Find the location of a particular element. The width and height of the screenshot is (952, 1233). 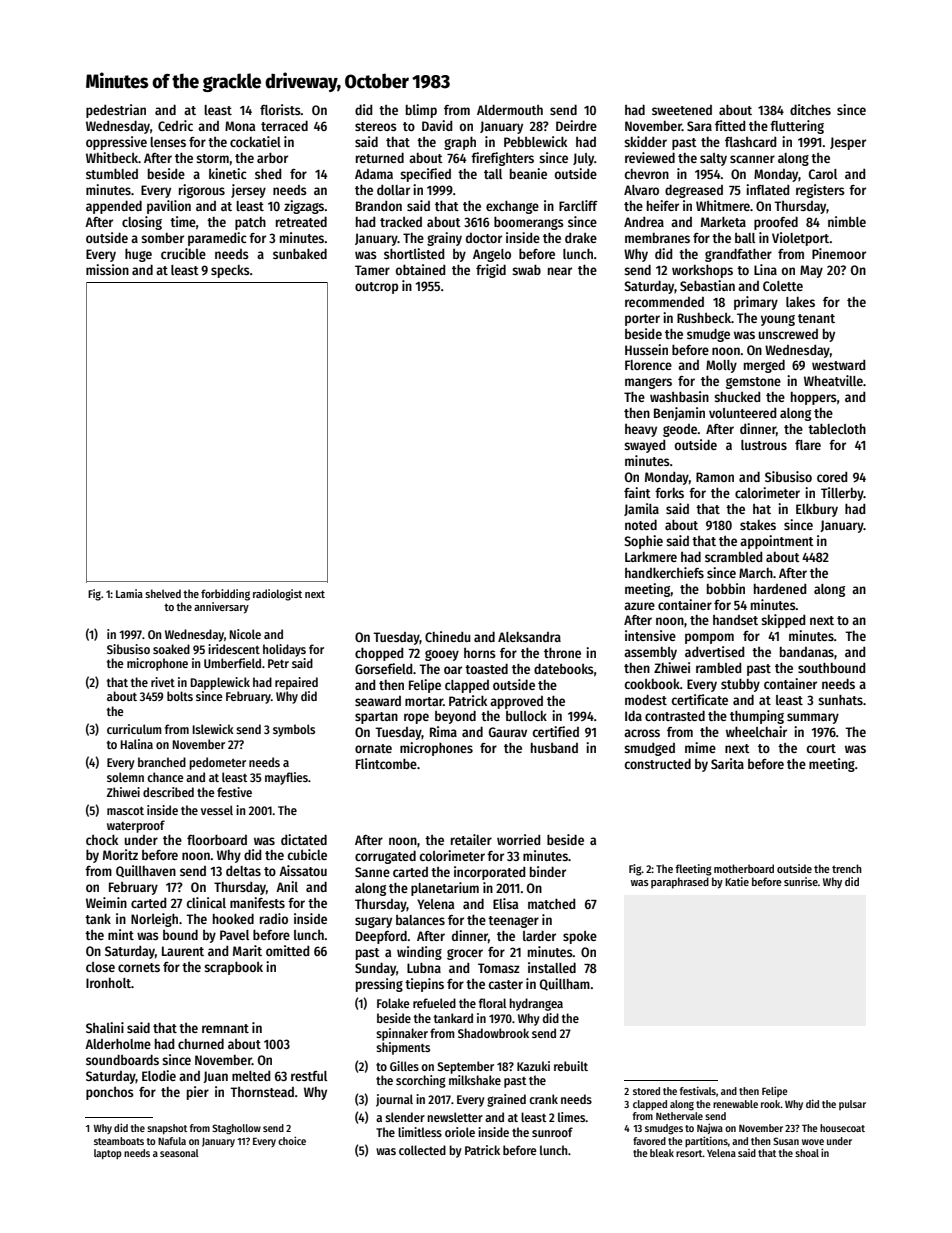

nimble is located at coordinates (847, 221).
